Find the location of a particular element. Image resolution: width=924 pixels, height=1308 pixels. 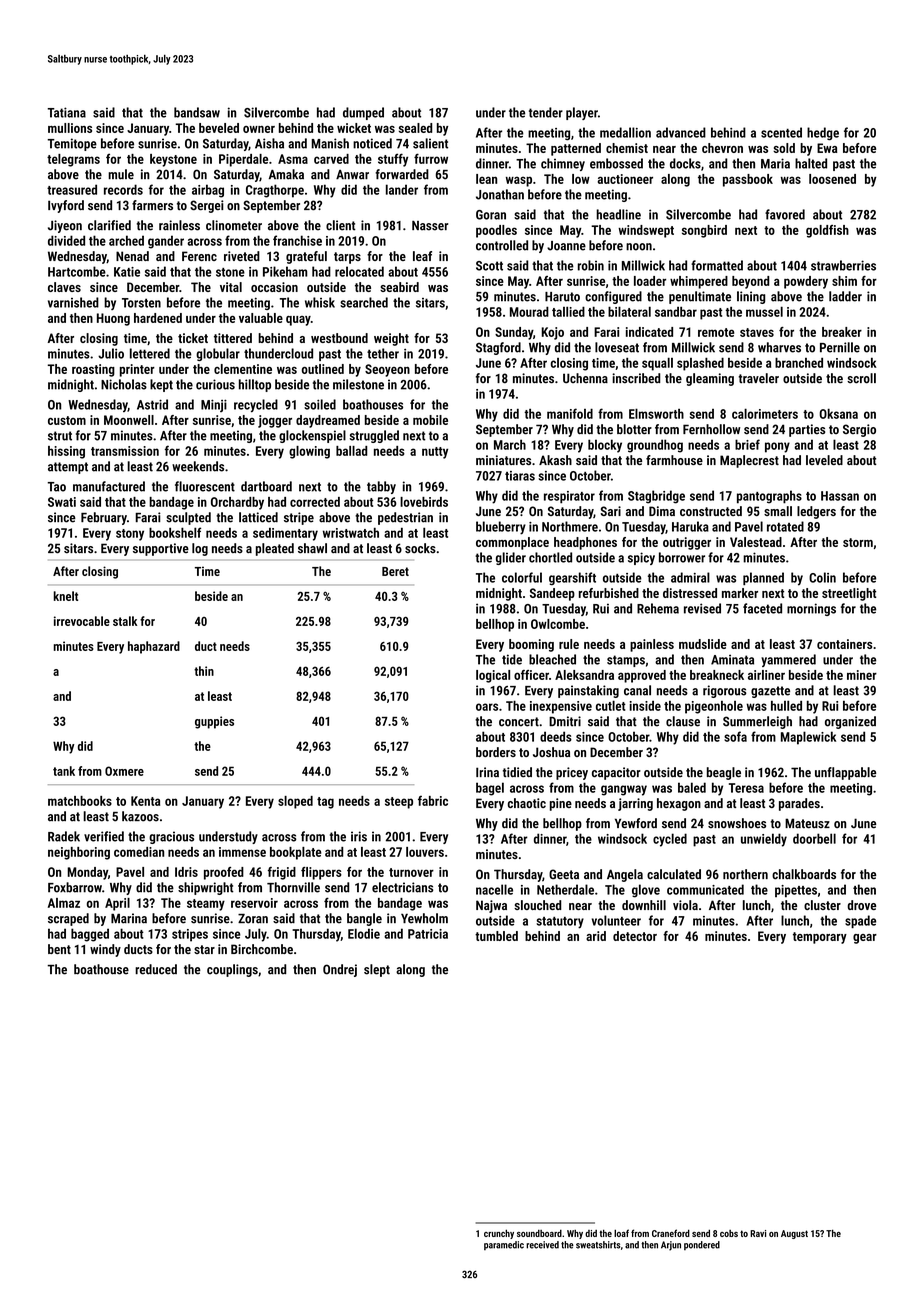

poodles is located at coordinates (496, 231).
